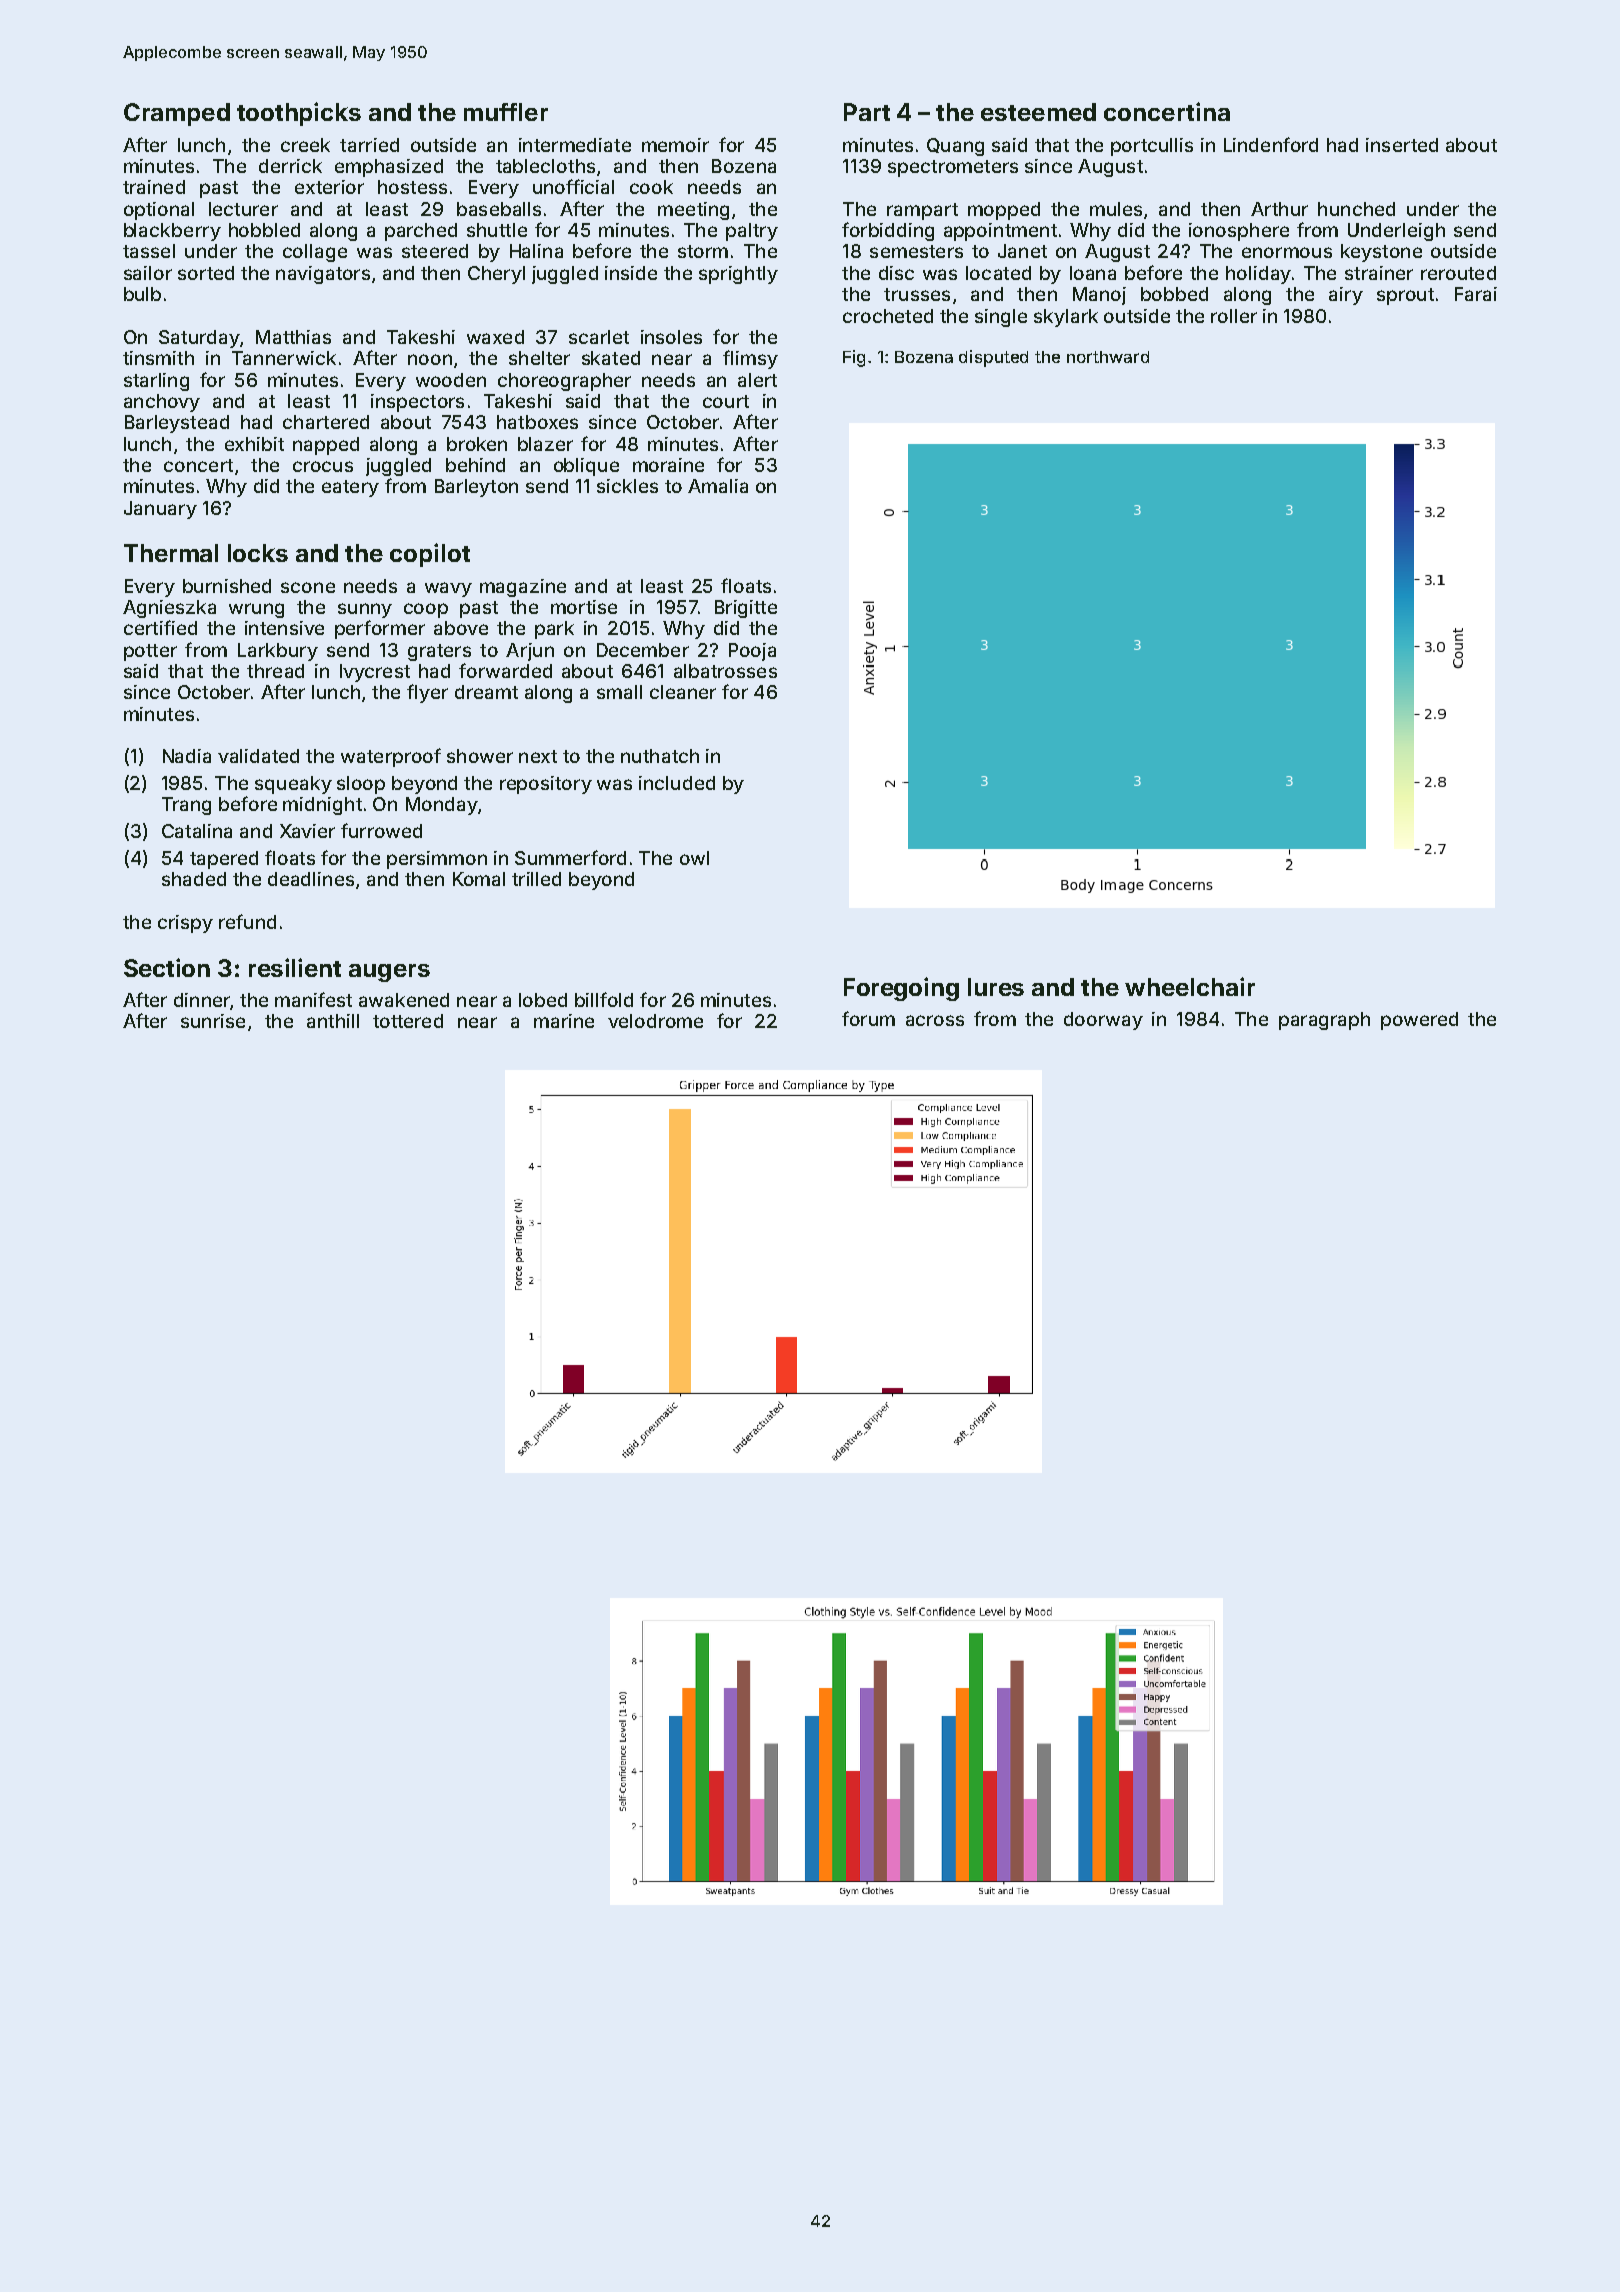 The width and height of the screenshot is (1620, 2292). I want to click on Summerford, so click(570, 857).
